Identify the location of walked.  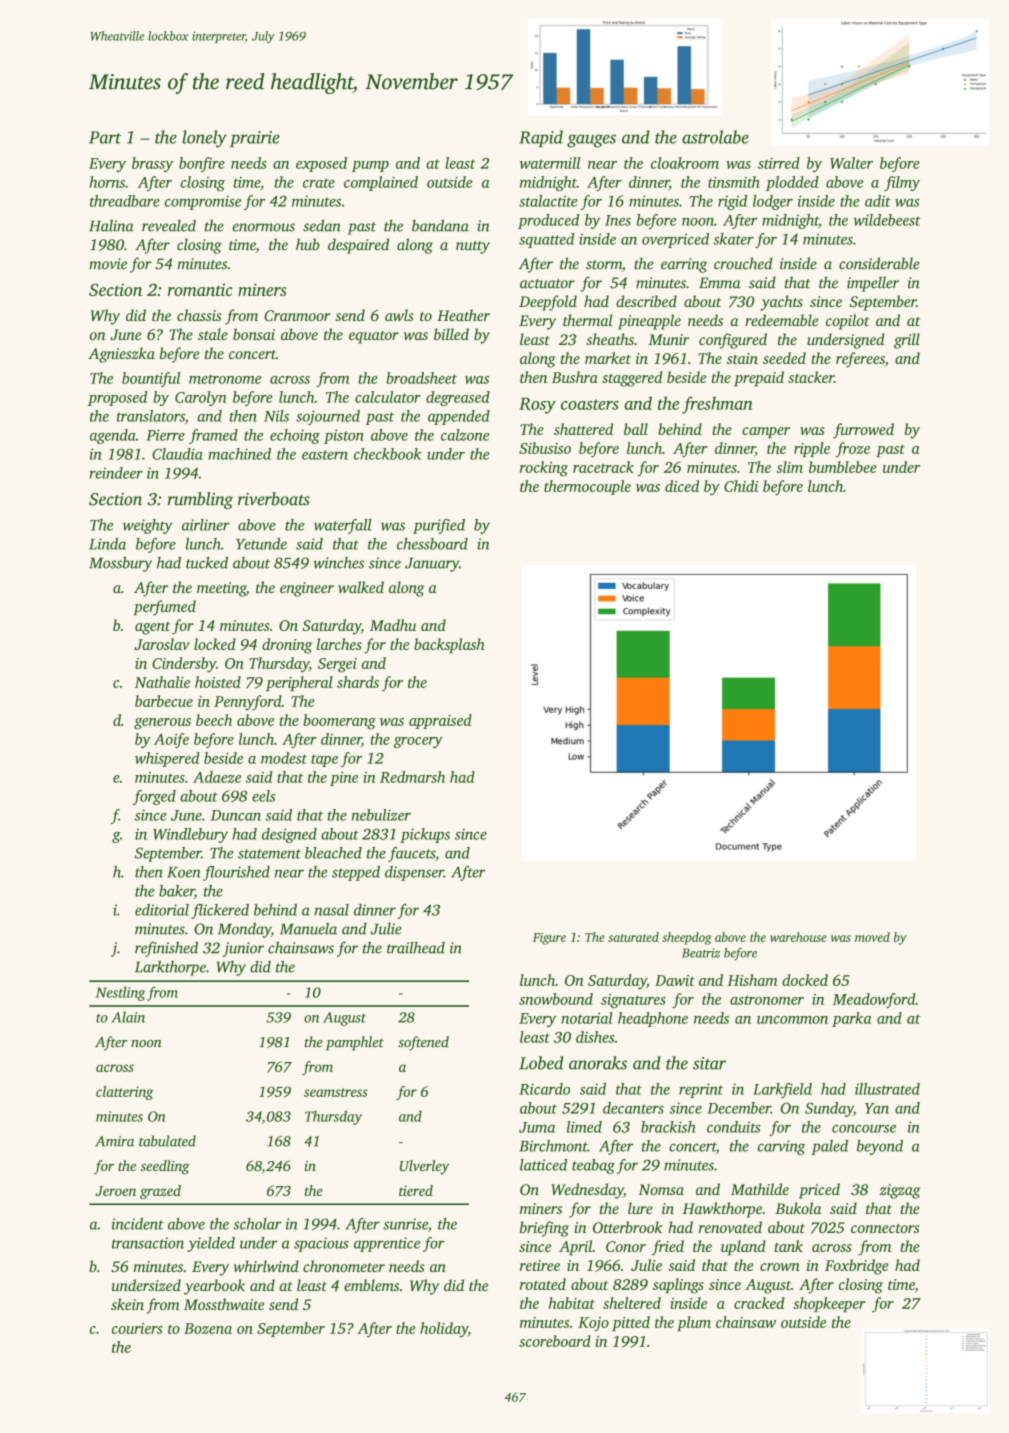
(361, 587).
